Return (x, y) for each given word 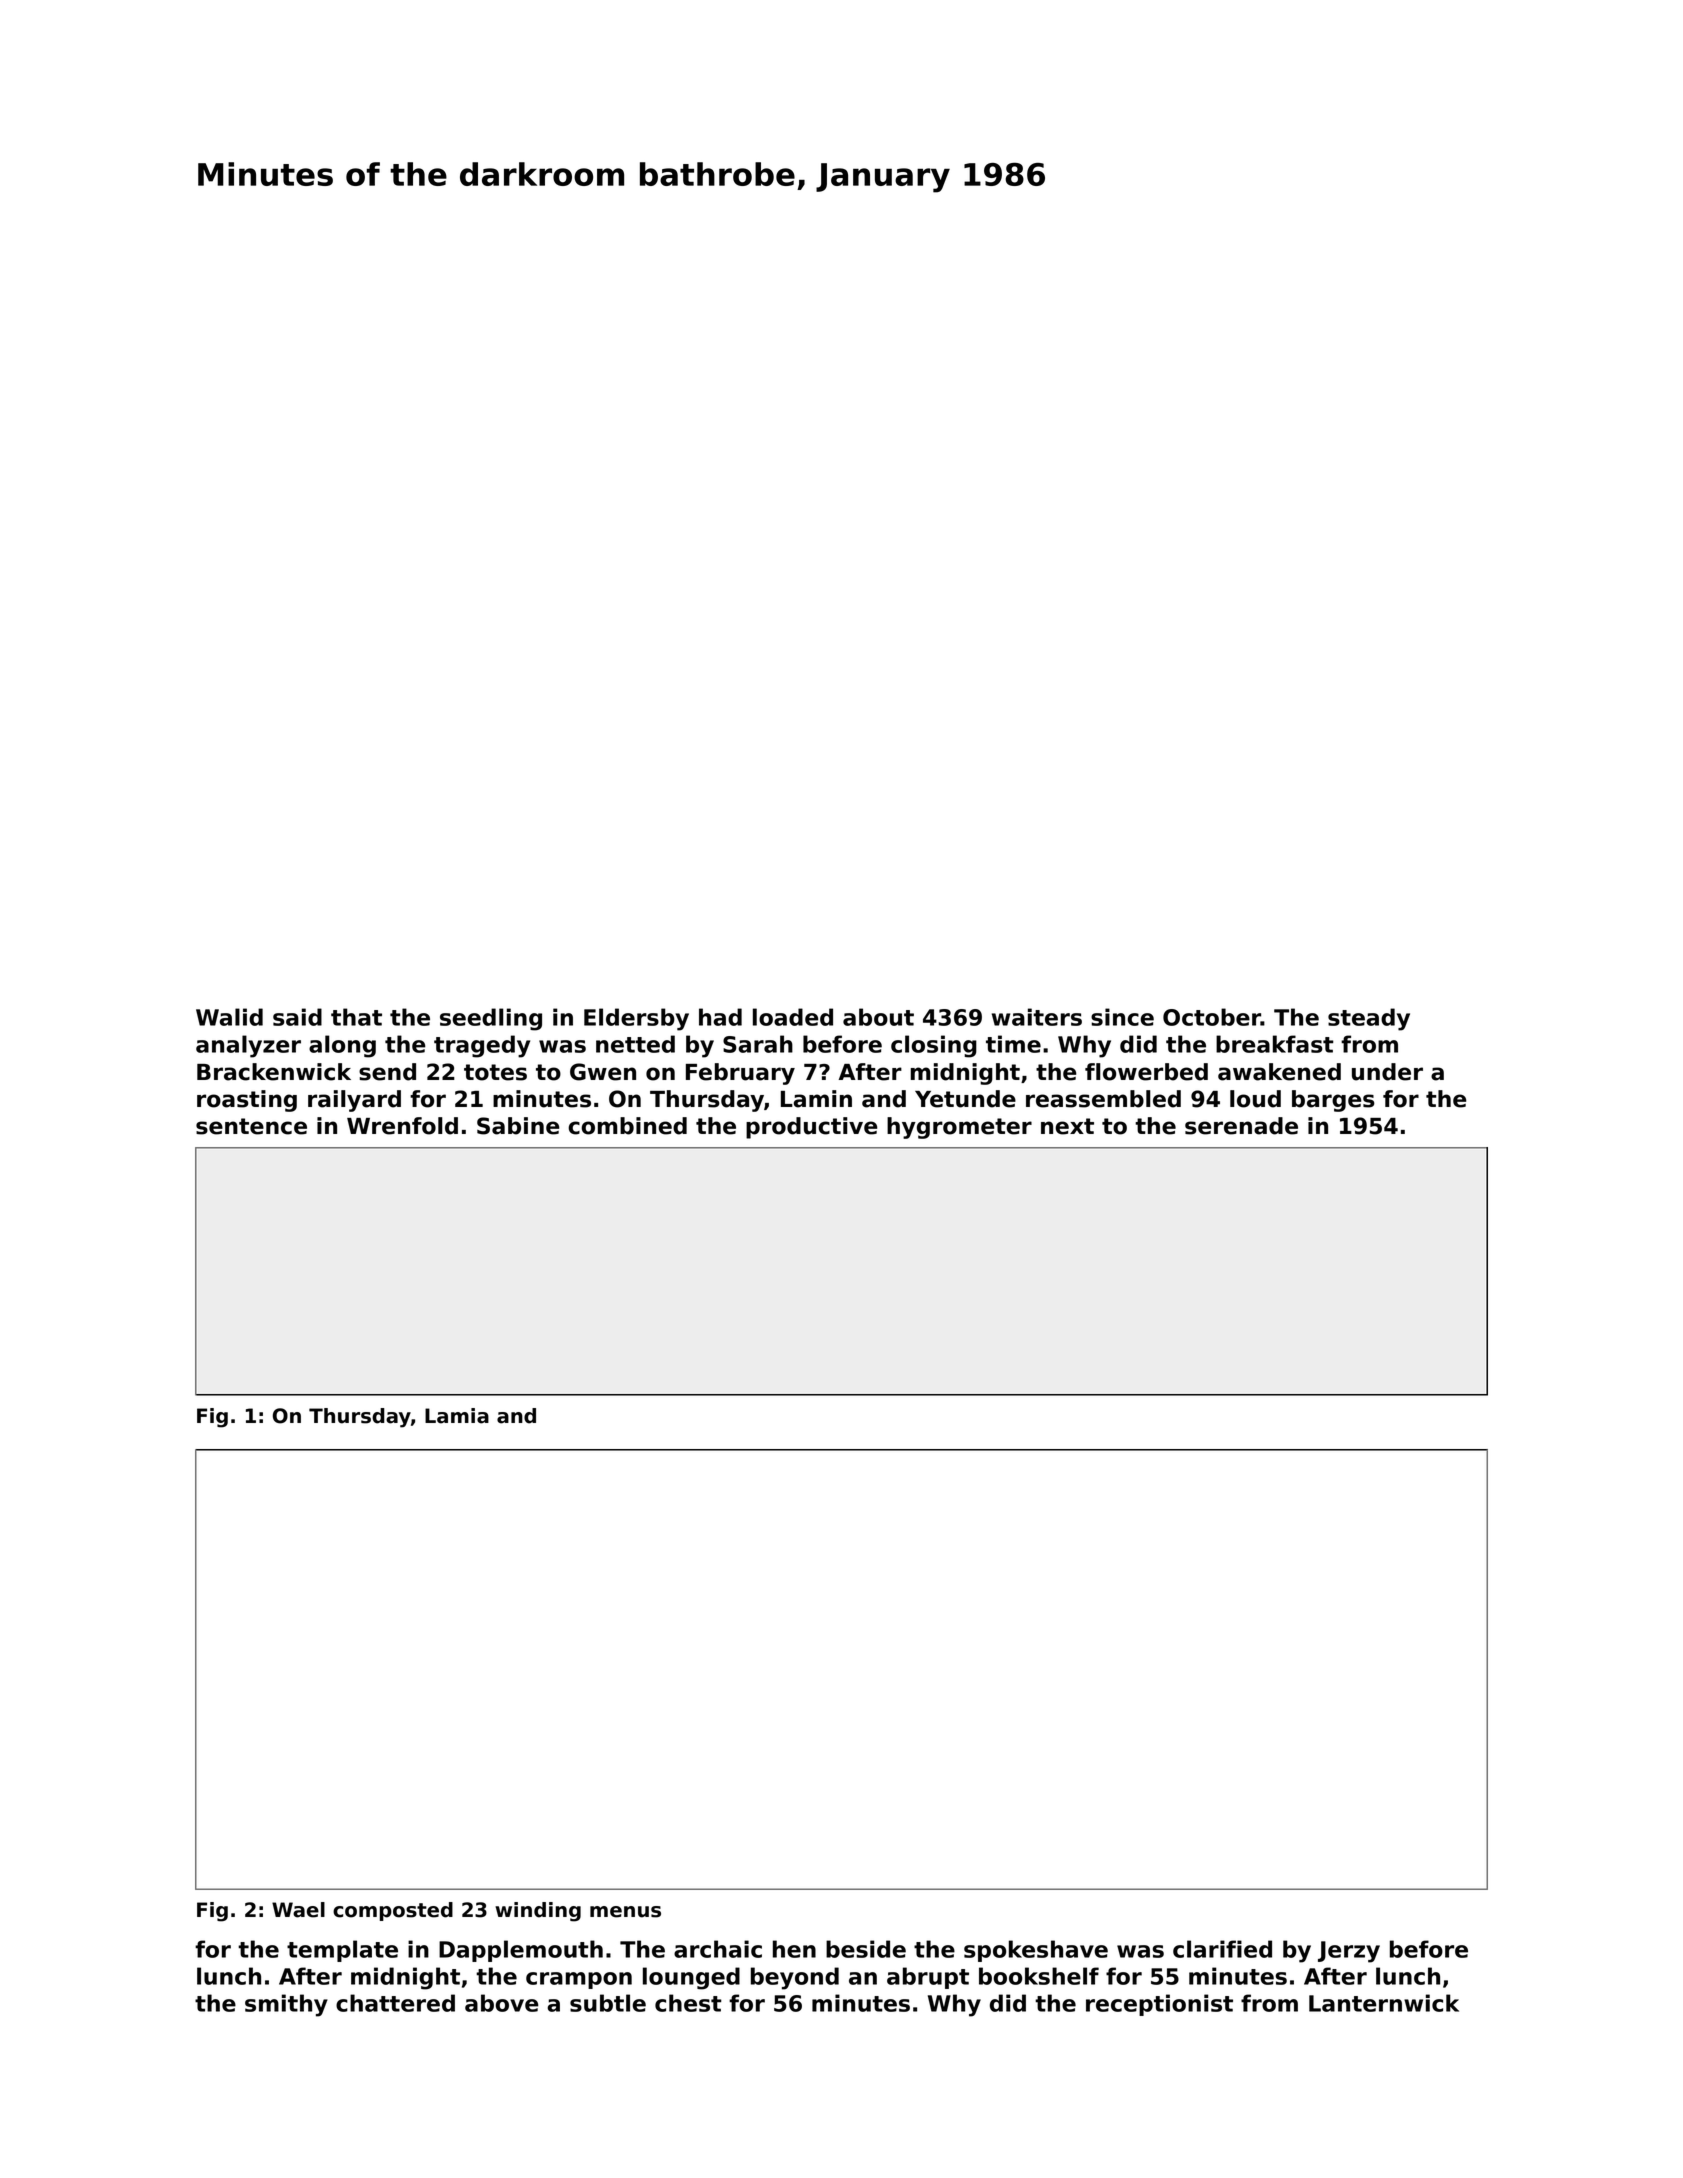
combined (627, 1126)
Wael (298, 1910)
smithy (286, 2005)
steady (1369, 1019)
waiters (1037, 1017)
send (387, 1072)
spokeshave (1036, 1951)
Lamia (457, 1416)
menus (625, 1912)
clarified (1222, 1949)
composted (393, 1911)
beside (866, 1949)
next (1067, 1126)
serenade (1241, 1126)
